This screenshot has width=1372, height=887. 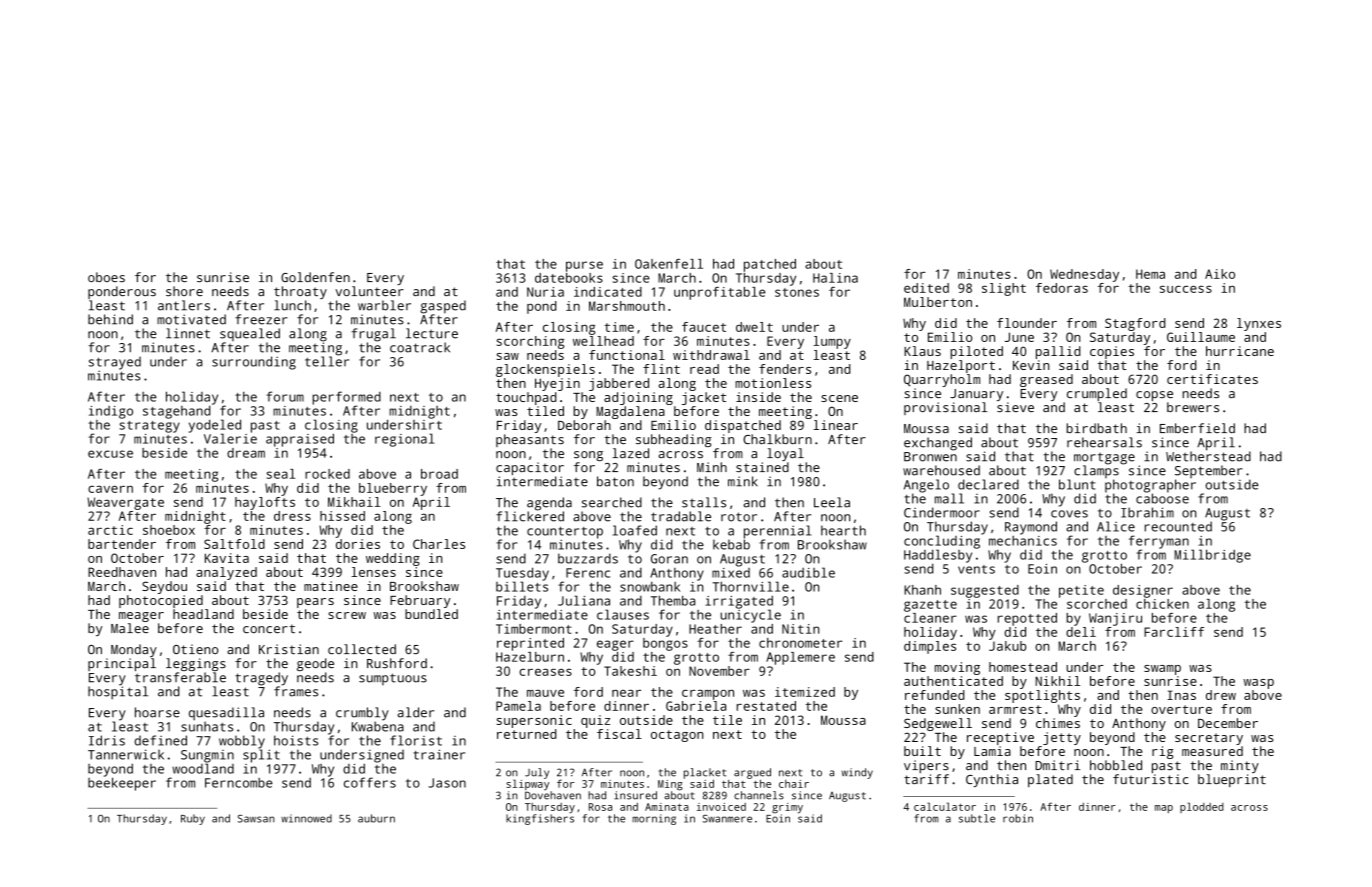 I want to click on Mulberton, so click(x=938, y=302).
